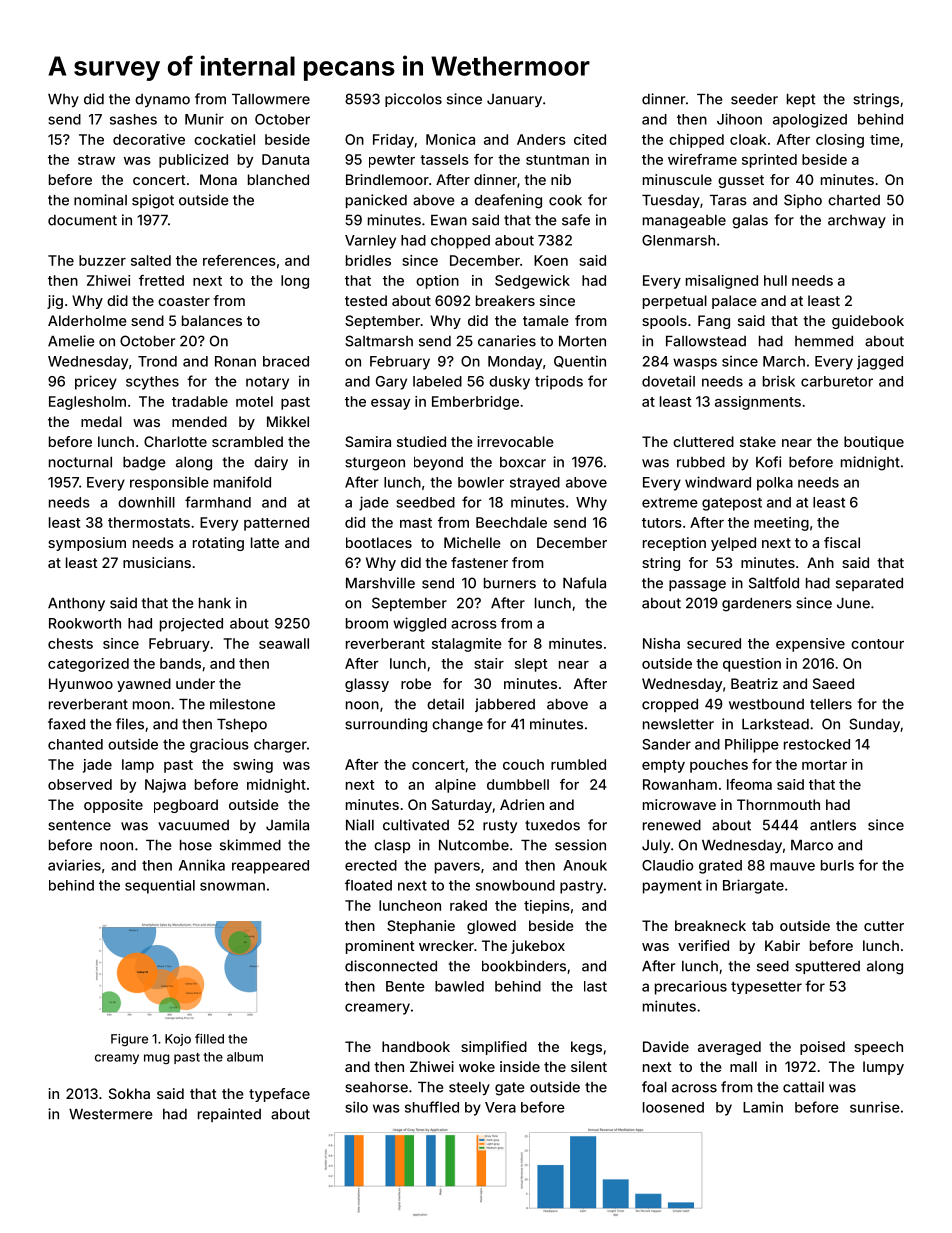 This screenshot has width=952, height=1233. Describe the element at coordinates (287, 825) in the screenshot. I see `Jamila` at that location.
